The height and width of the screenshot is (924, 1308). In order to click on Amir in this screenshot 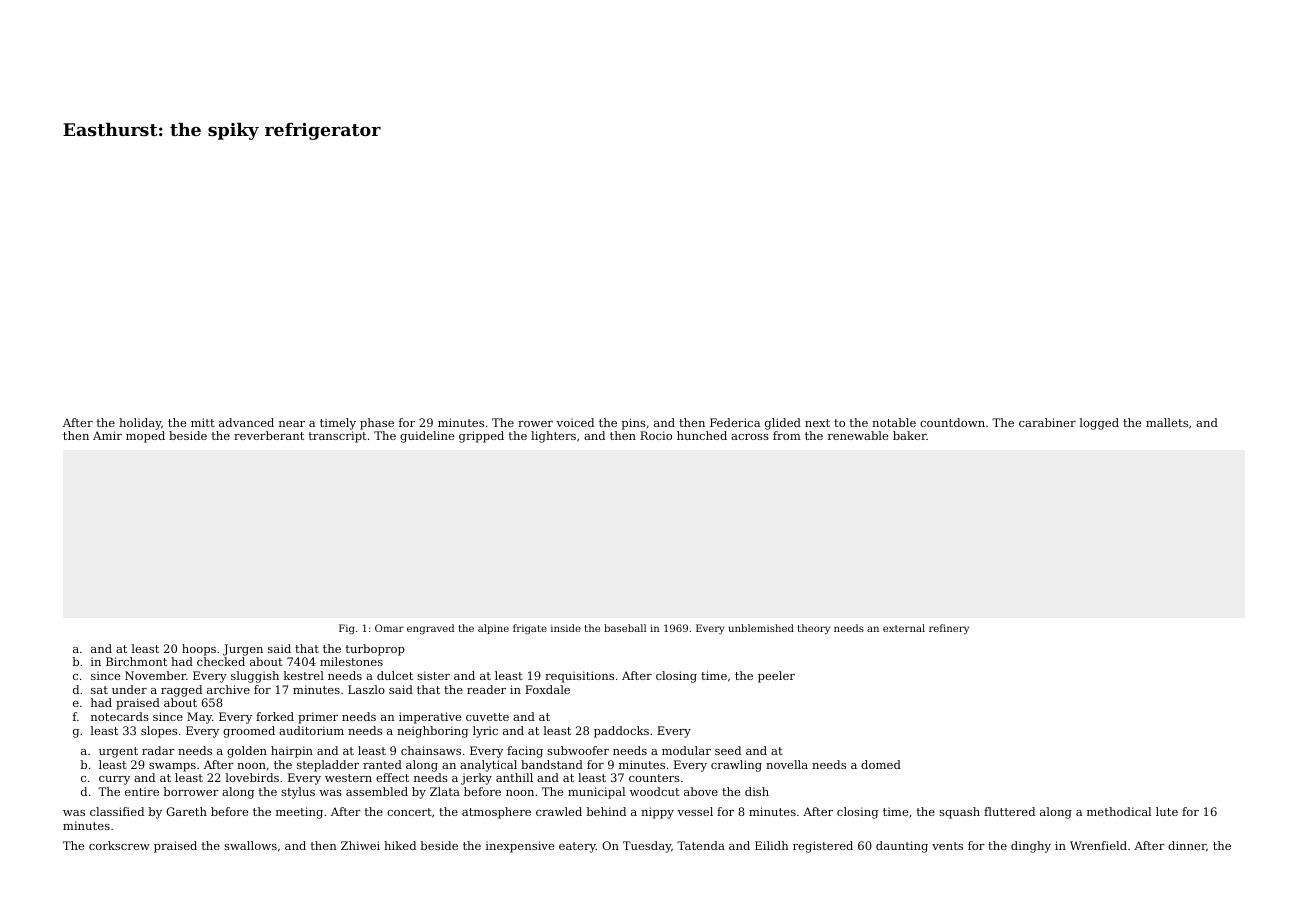, I will do `click(107, 435)`.
